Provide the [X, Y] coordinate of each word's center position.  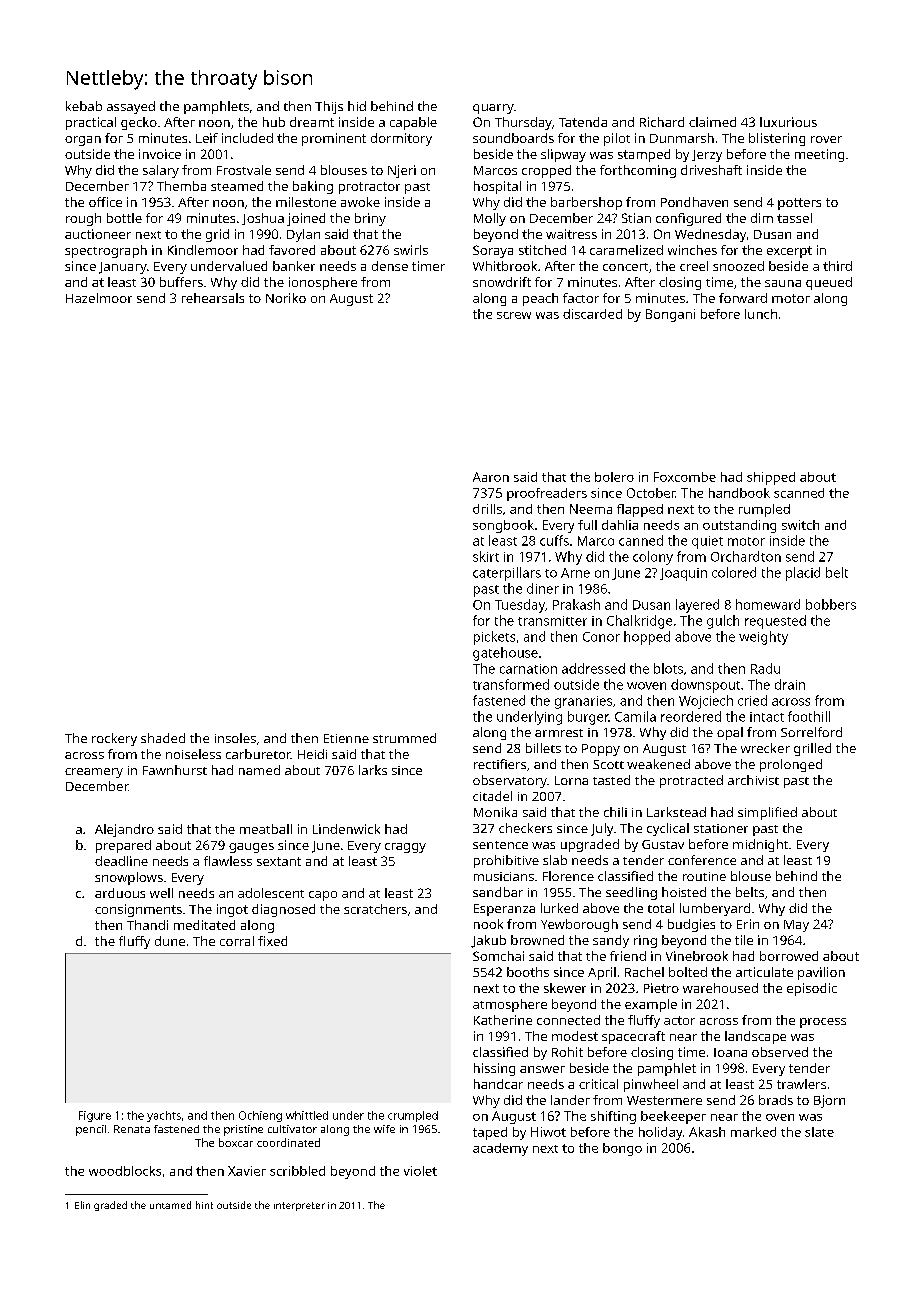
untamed [170, 1205]
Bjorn [829, 1101]
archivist [753, 780]
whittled [307, 1115]
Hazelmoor [99, 298]
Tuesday [520, 606]
